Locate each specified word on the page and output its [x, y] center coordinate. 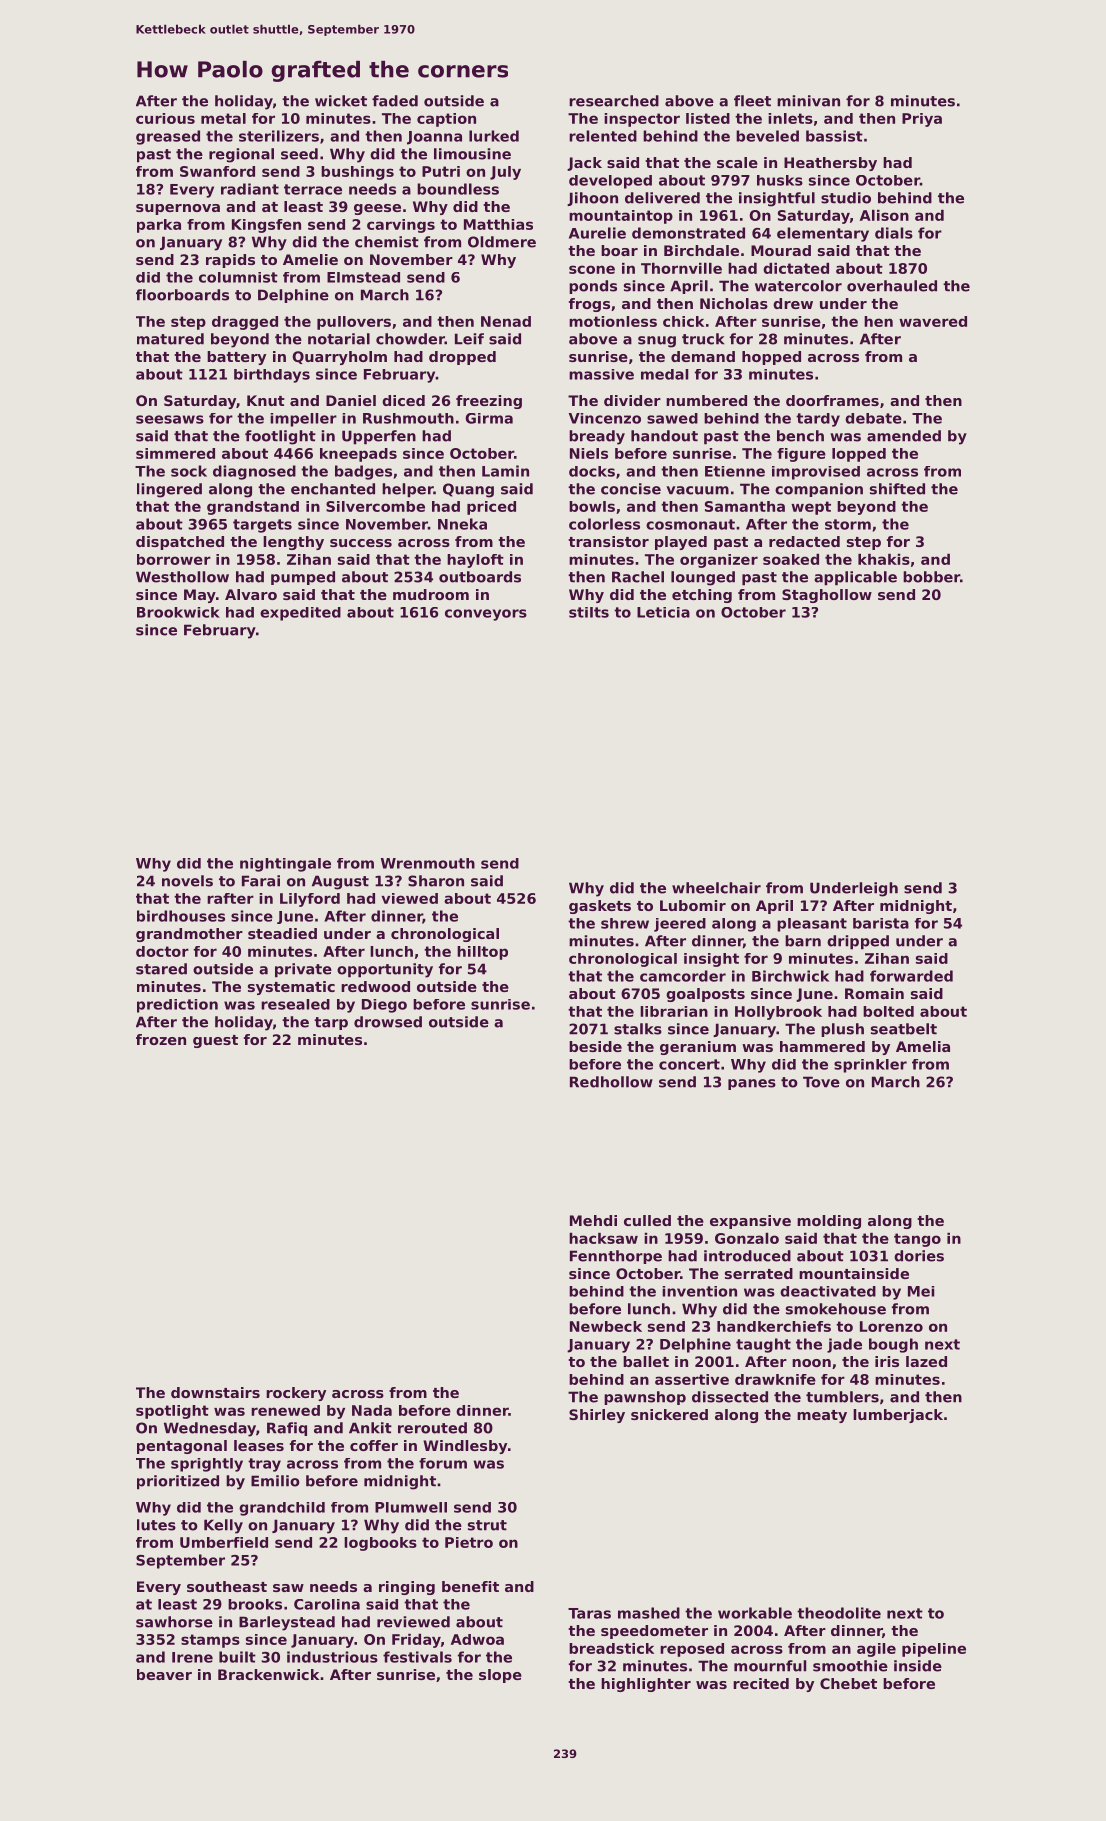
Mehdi [593, 1220]
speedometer [654, 1632]
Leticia [663, 612]
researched [614, 101]
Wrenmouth [428, 863]
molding [829, 1222]
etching [702, 596]
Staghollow [827, 596]
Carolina [327, 1604]
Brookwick [178, 612]
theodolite [839, 1613]
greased [168, 137]
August [340, 882]
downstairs [215, 1392]
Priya [922, 120]
